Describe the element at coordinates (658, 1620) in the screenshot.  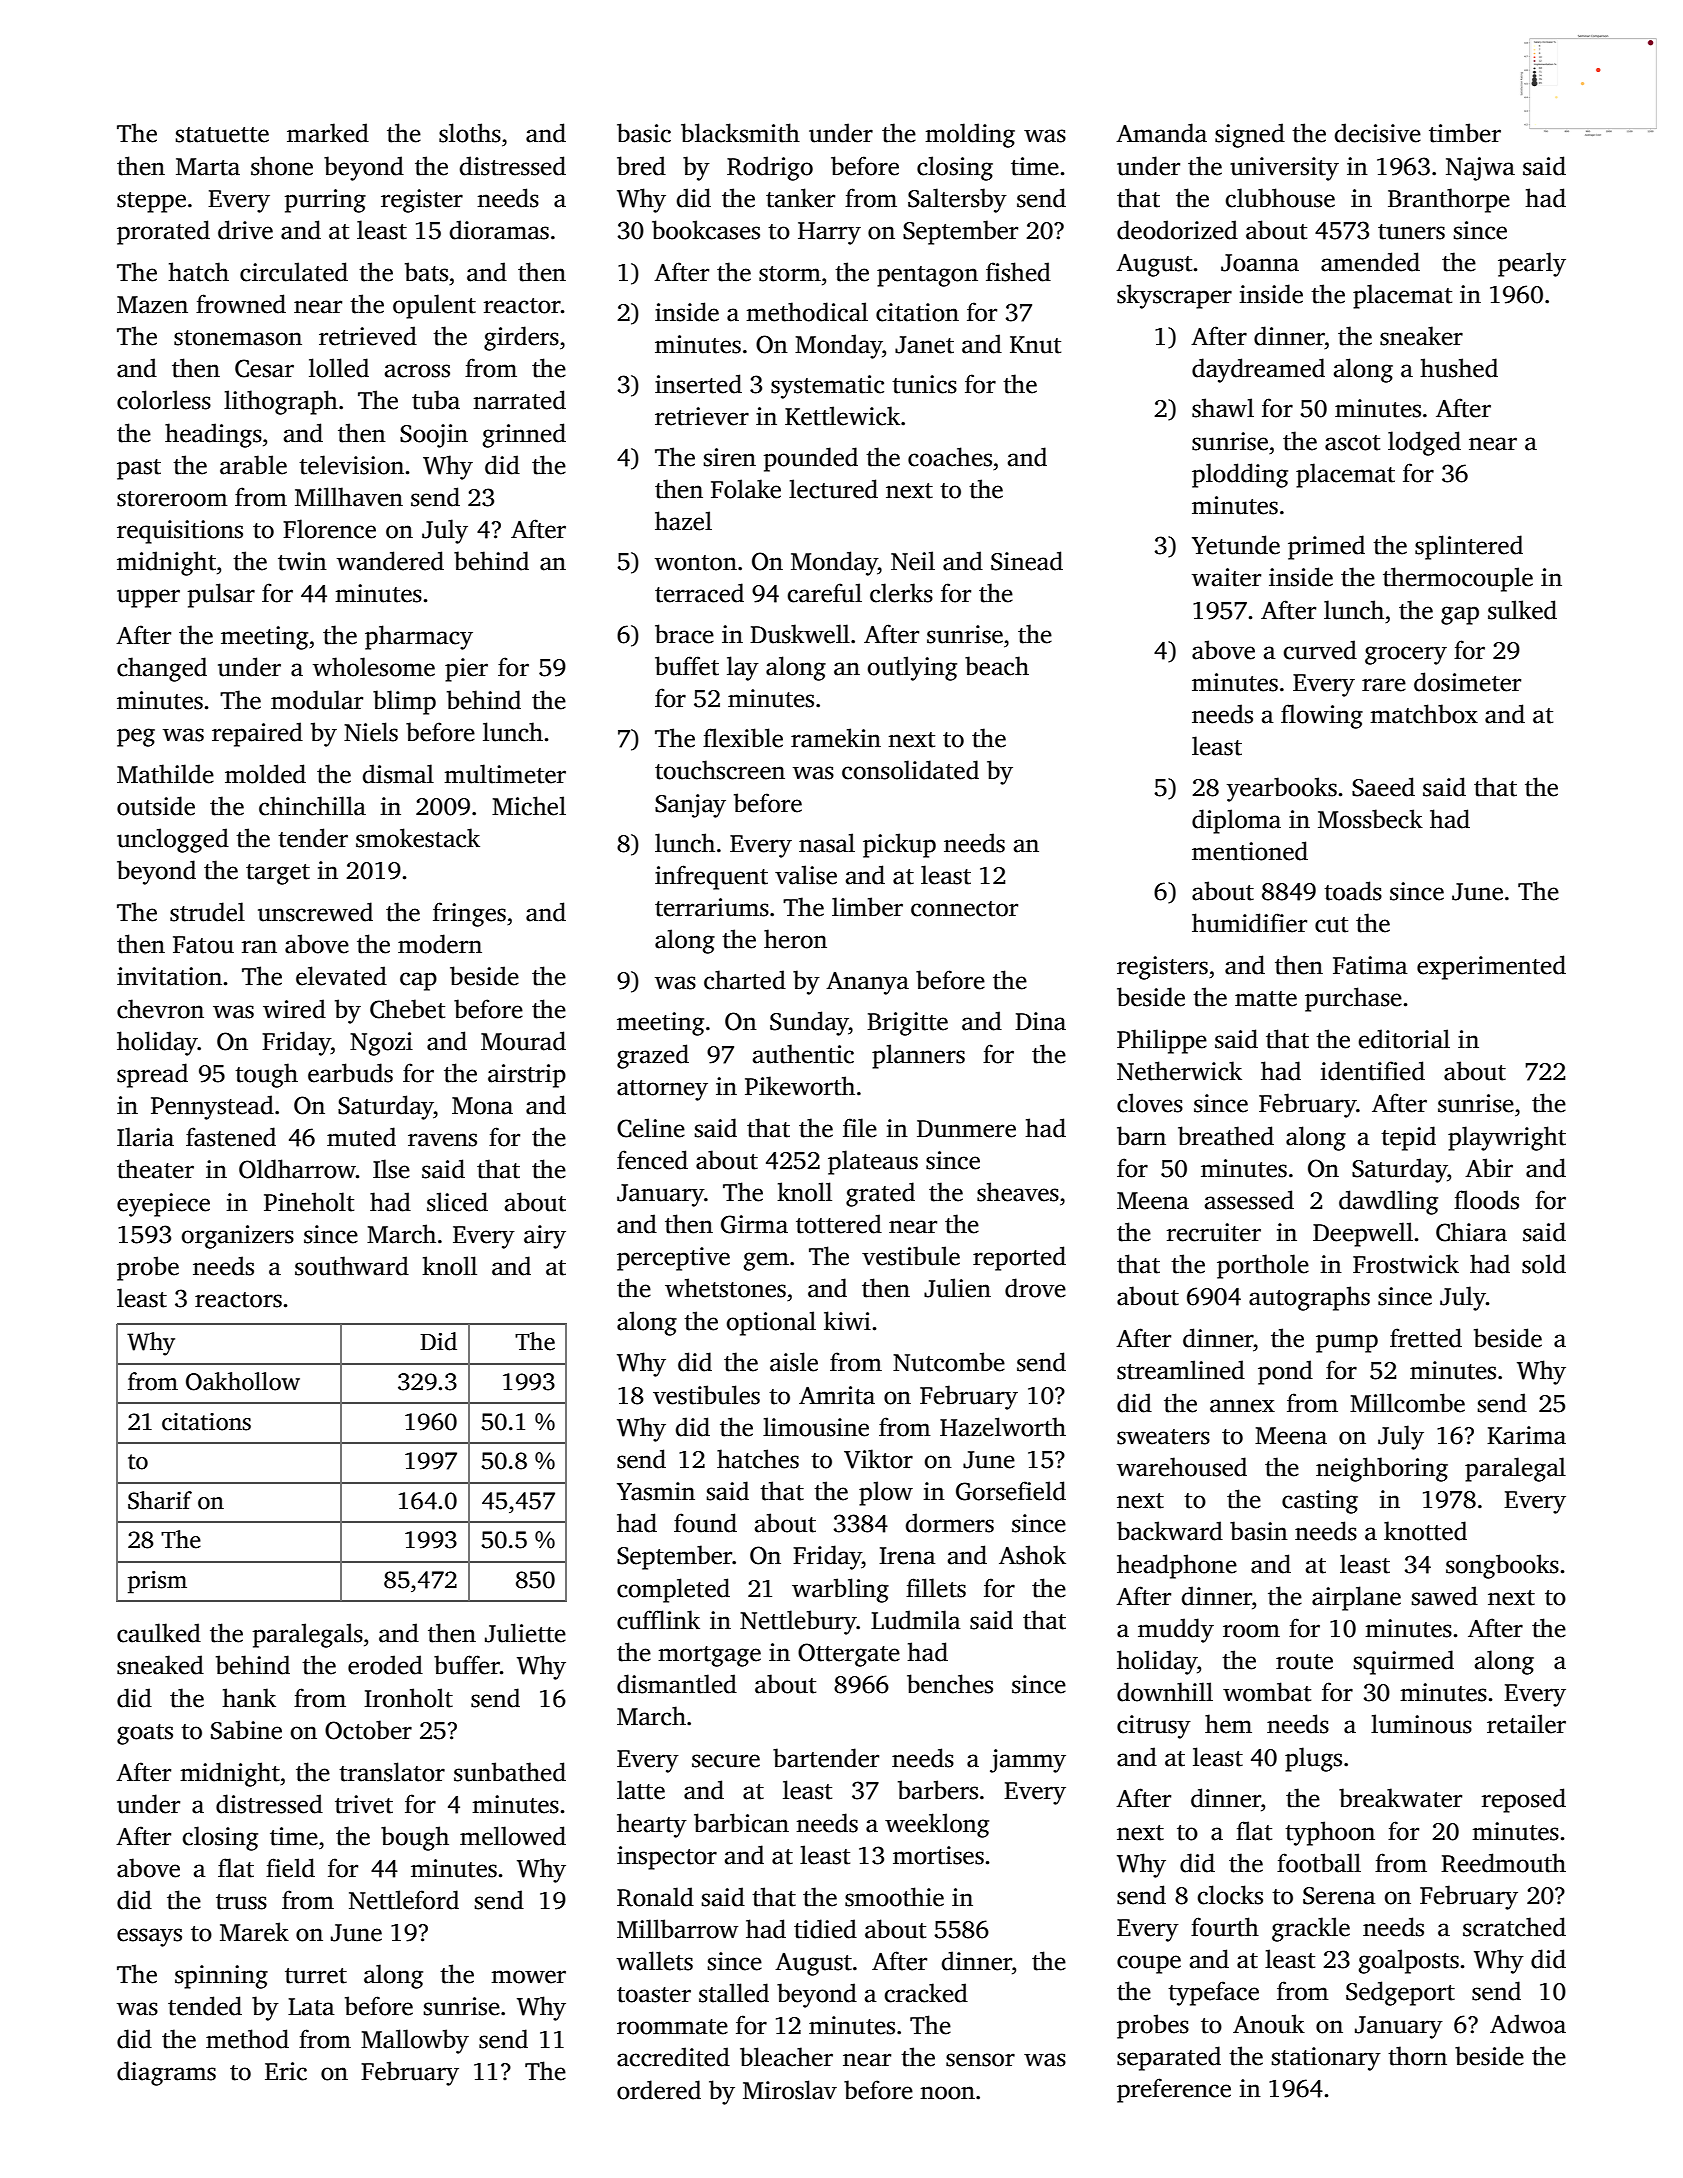
I see `cufflink` at that location.
